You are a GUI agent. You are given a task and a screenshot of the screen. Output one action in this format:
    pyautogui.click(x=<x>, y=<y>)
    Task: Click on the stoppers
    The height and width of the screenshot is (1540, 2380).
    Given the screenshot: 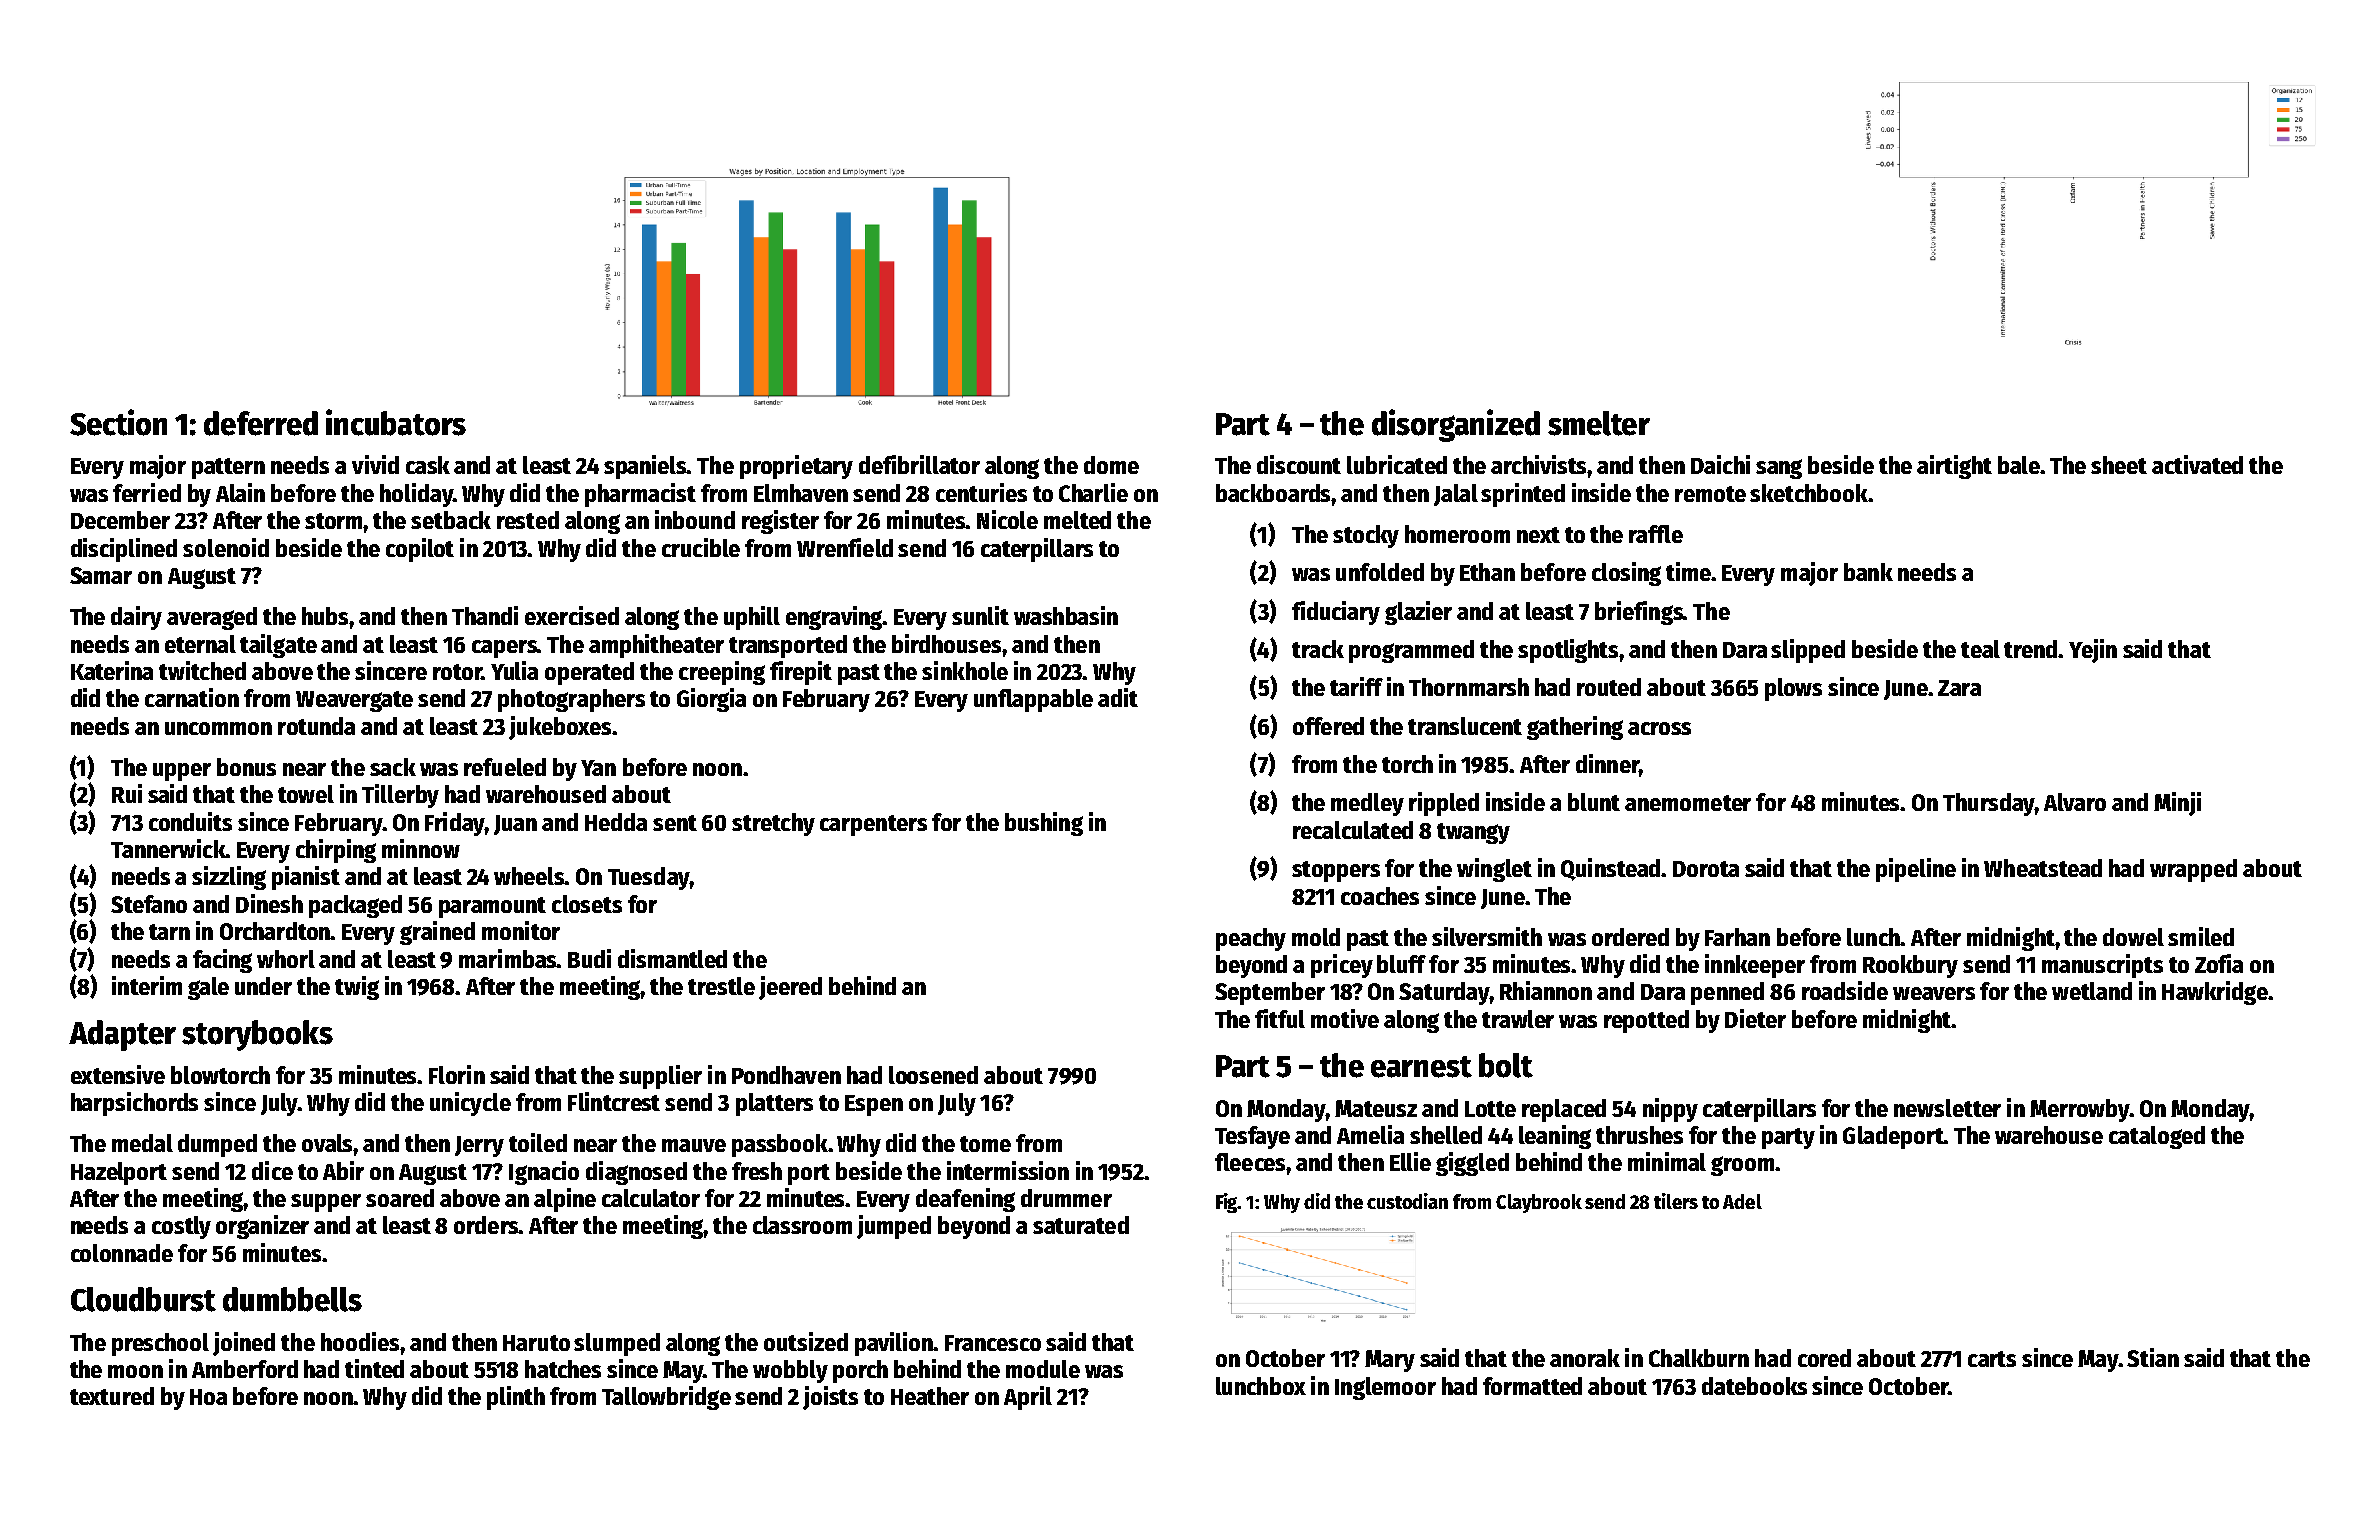 What is the action you would take?
    pyautogui.click(x=1336, y=871)
